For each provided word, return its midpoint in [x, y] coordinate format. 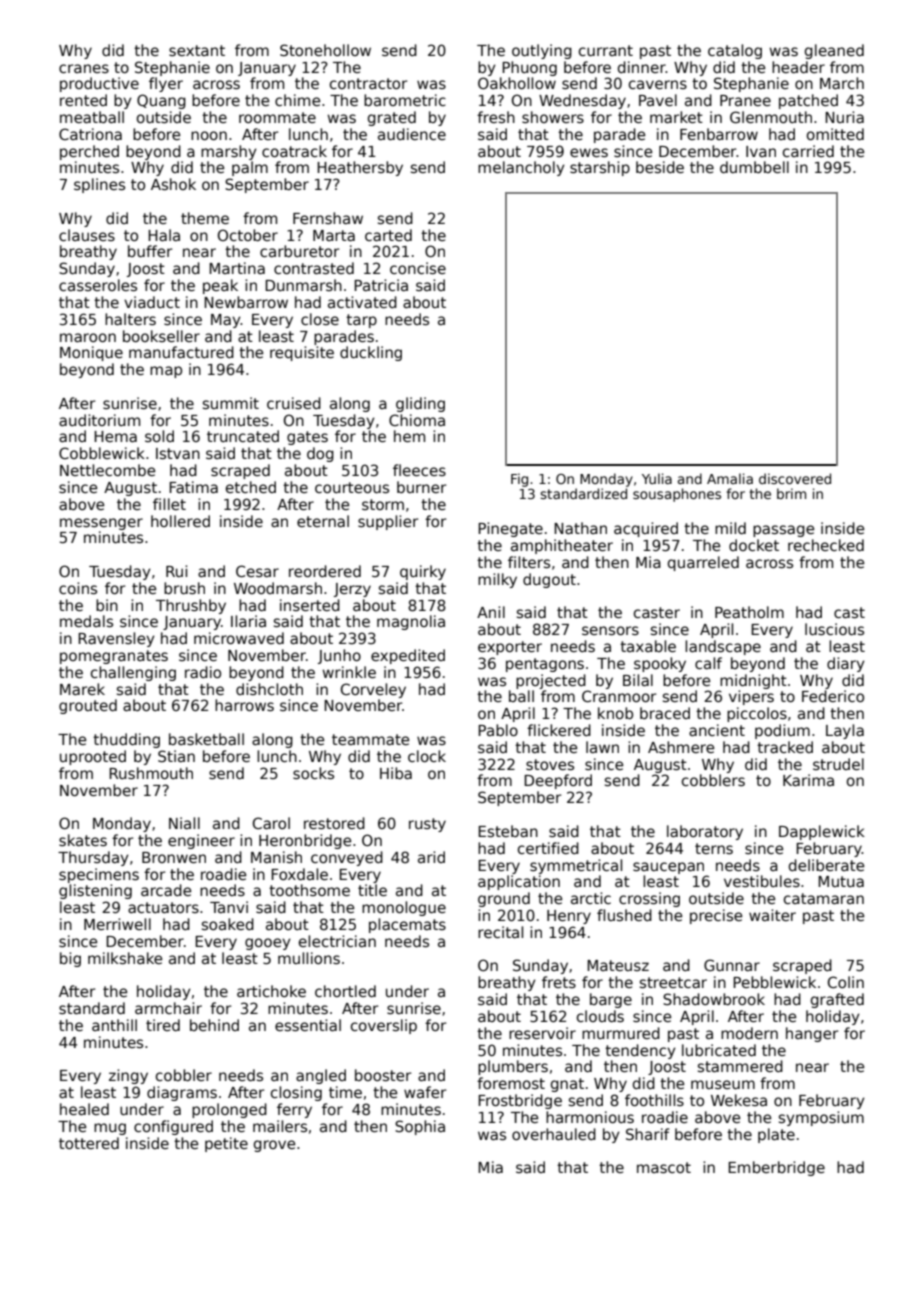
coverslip [384, 1026]
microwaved [239, 638]
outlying [542, 51]
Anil [491, 612]
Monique [91, 353]
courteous [352, 487]
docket [754, 545]
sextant [197, 50]
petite [226, 1144]
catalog [735, 51]
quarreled [703, 563]
